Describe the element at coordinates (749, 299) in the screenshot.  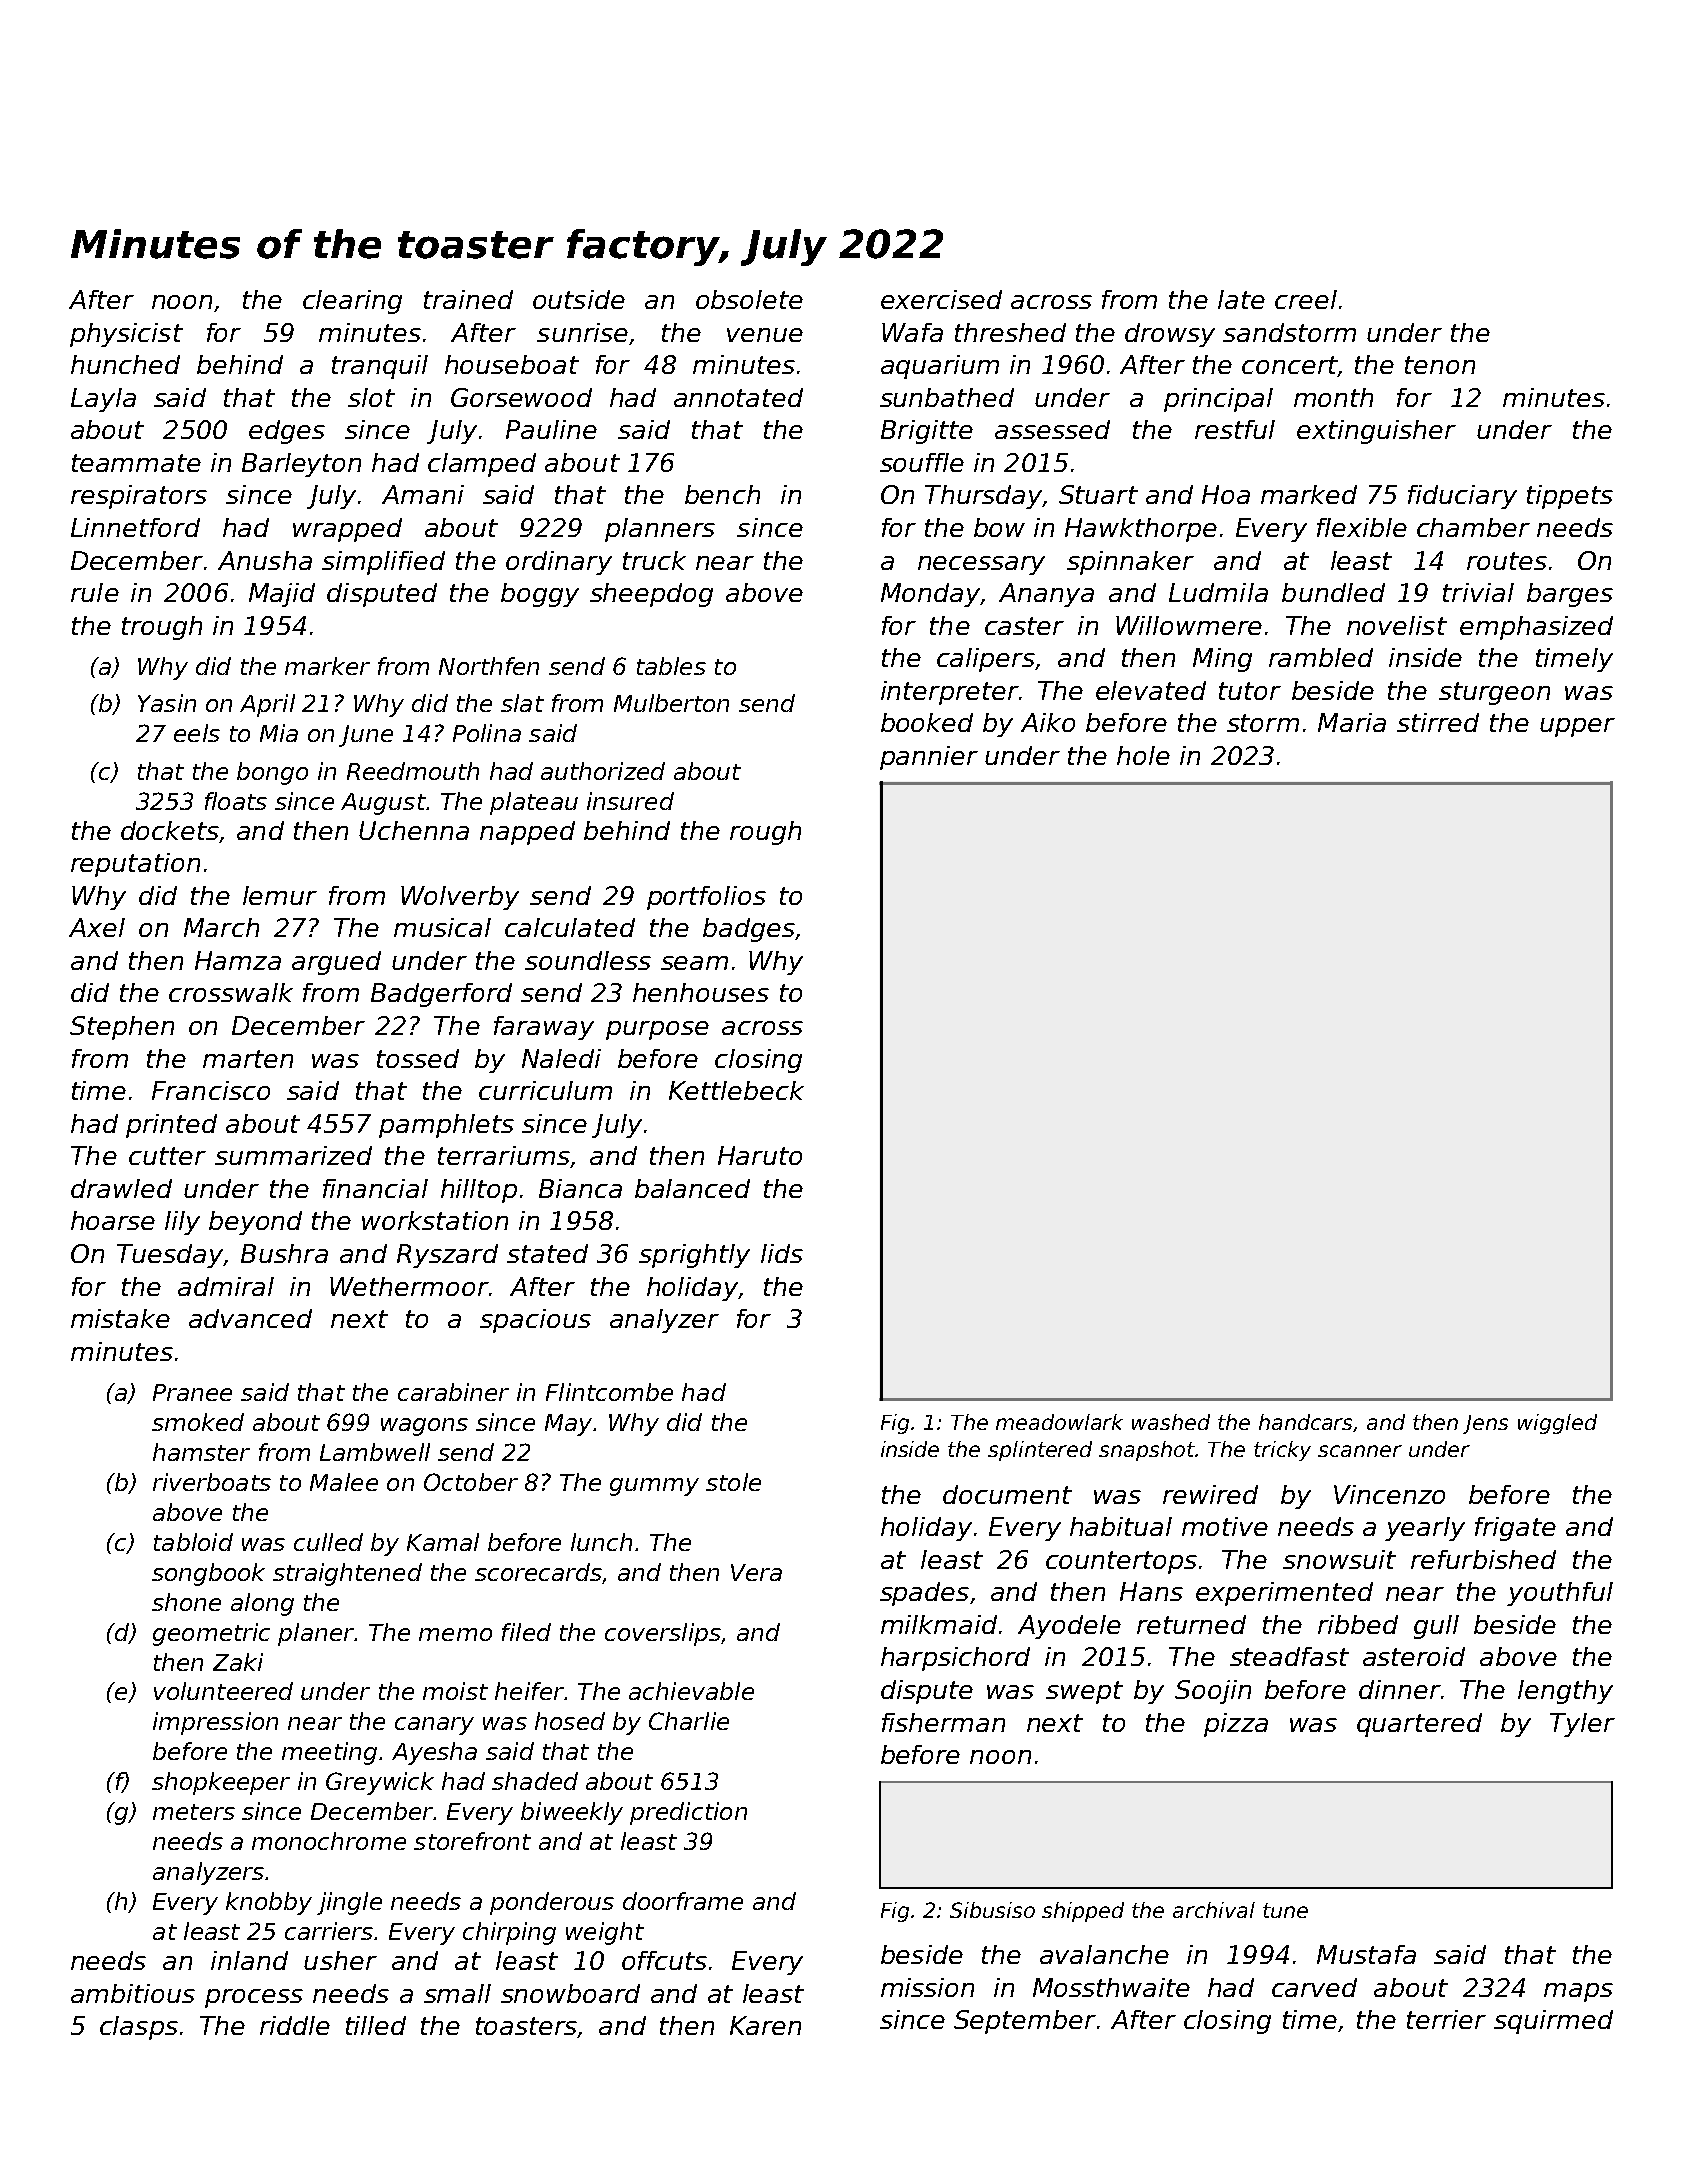
I see `obsolete` at that location.
